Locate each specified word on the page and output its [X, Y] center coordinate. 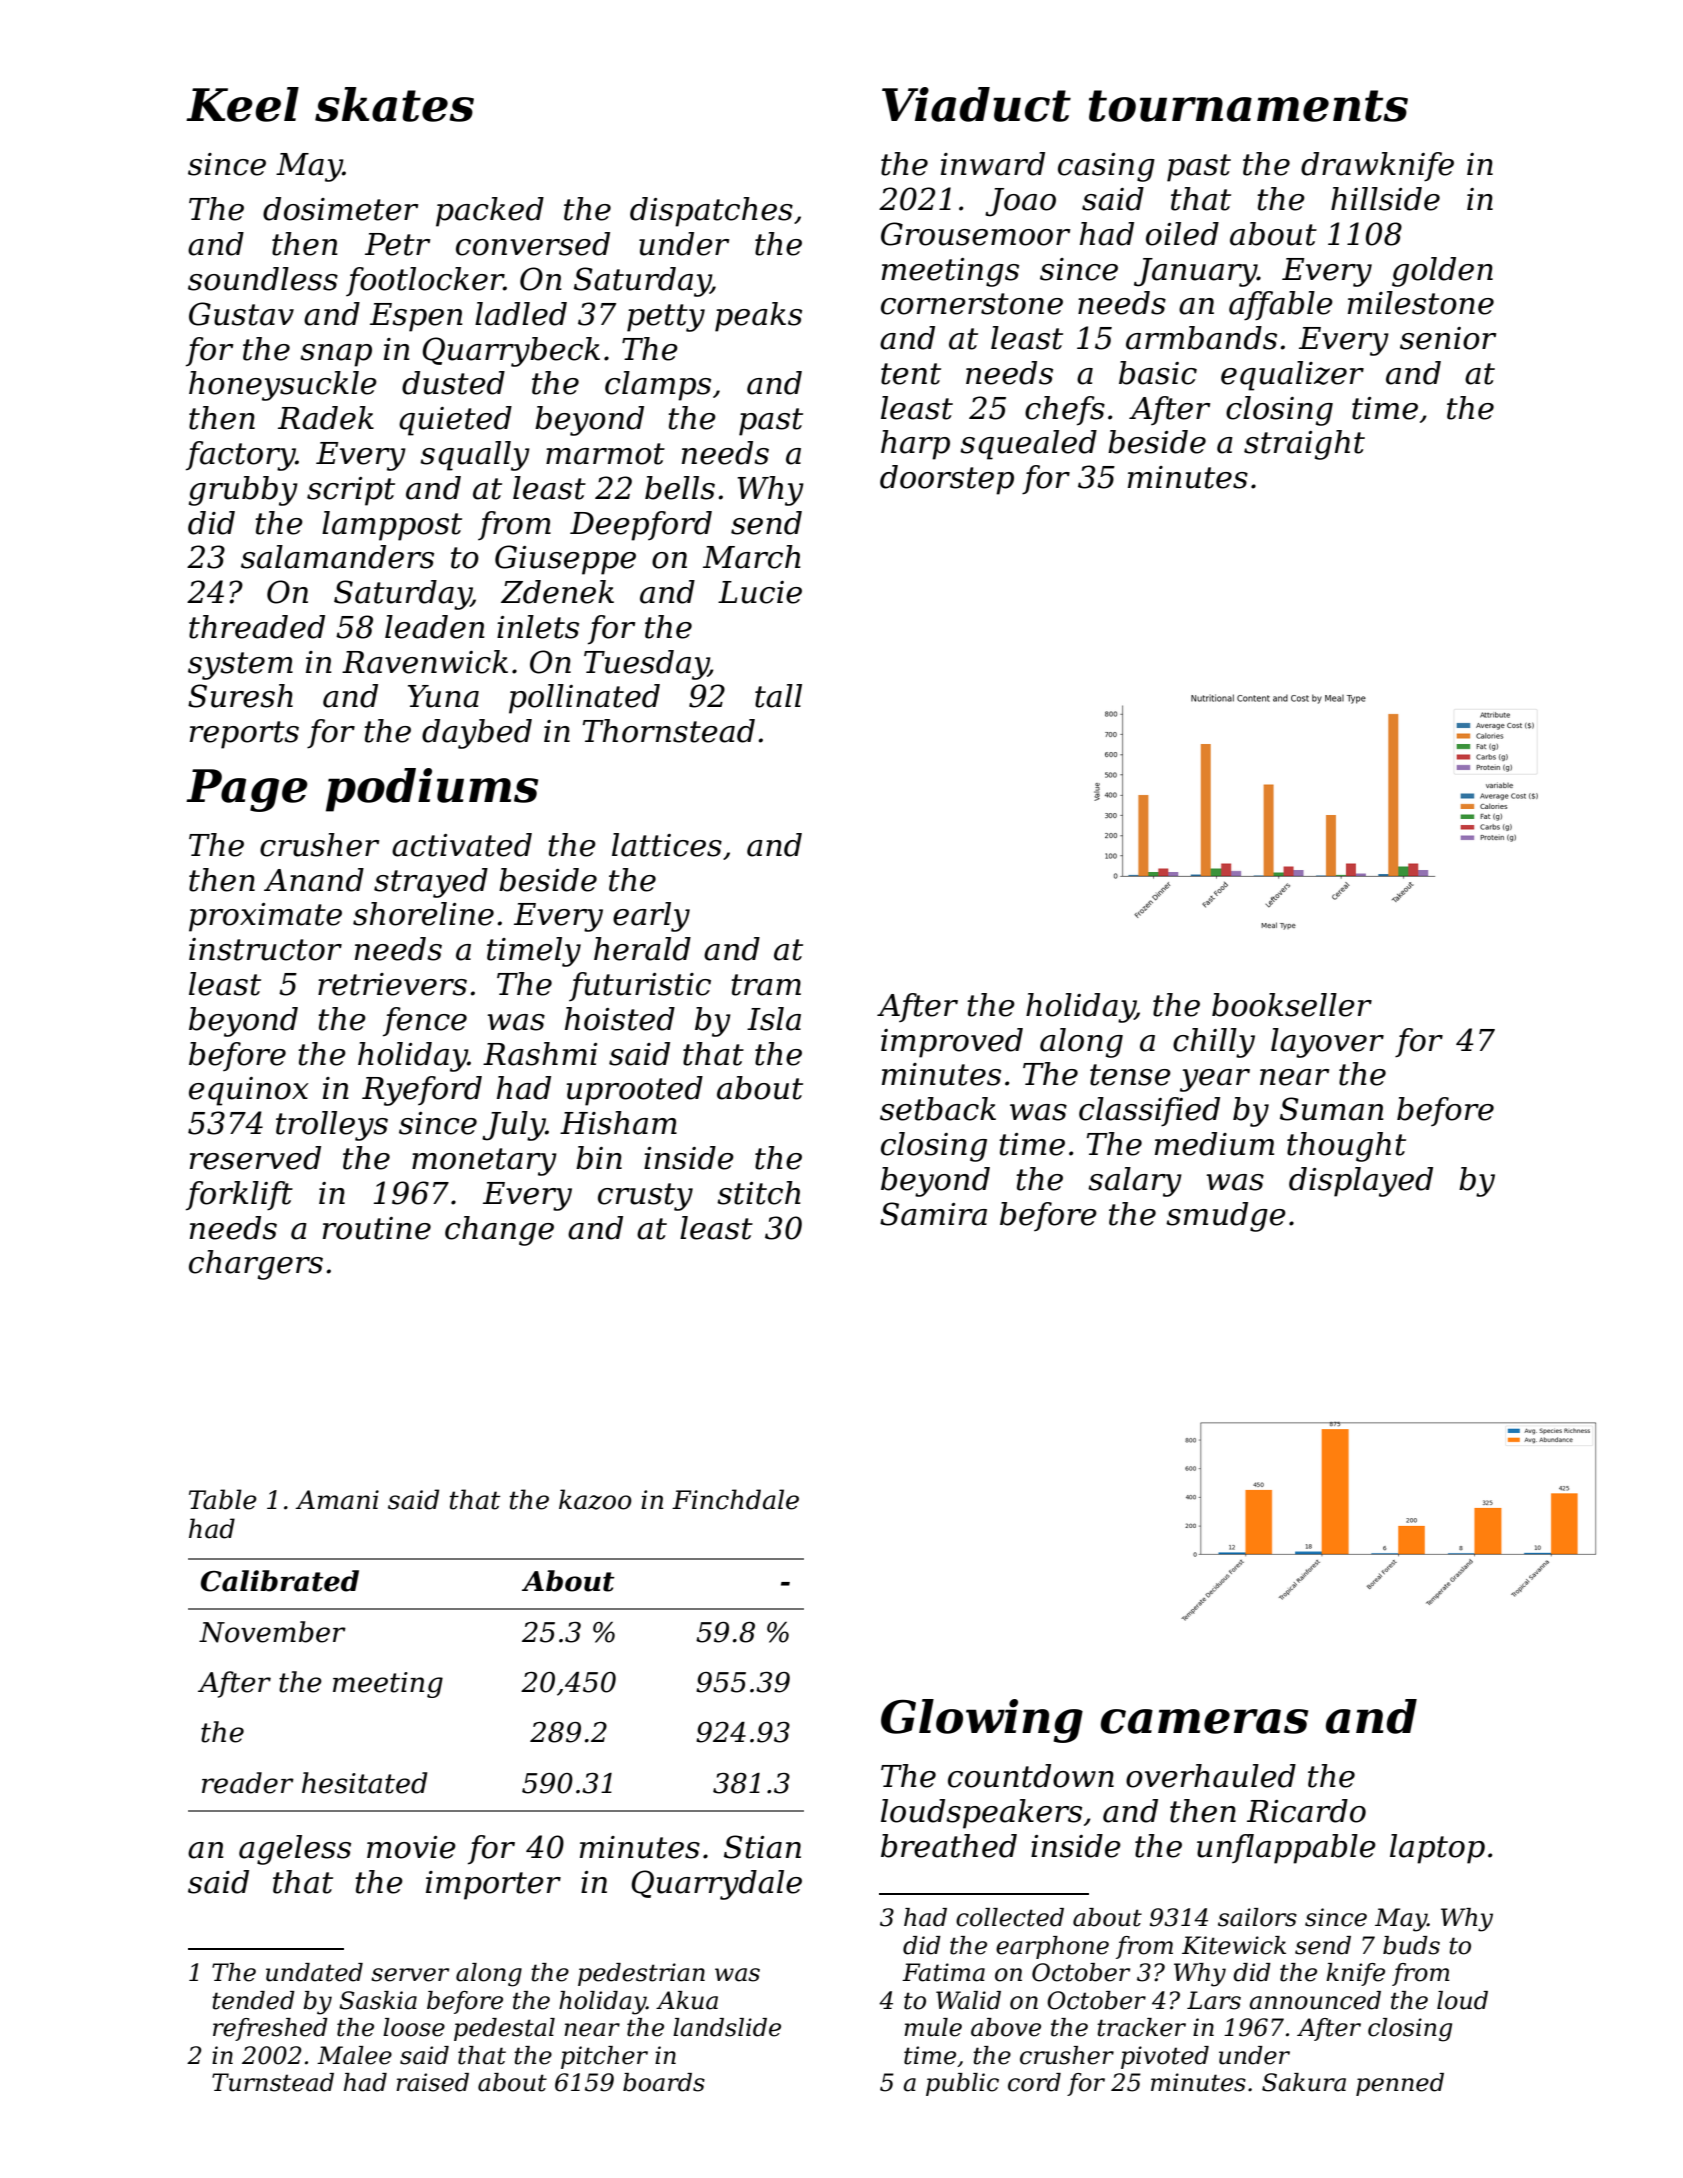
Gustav [241, 314]
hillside [1385, 199]
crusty [645, 1197]
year [1215, 1080]
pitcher [604, 2057]
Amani [337, 1500]
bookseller [1292, 1005]
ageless [295, 1850]
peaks [758, 317]
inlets [538, 627]
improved [952, 1043]
